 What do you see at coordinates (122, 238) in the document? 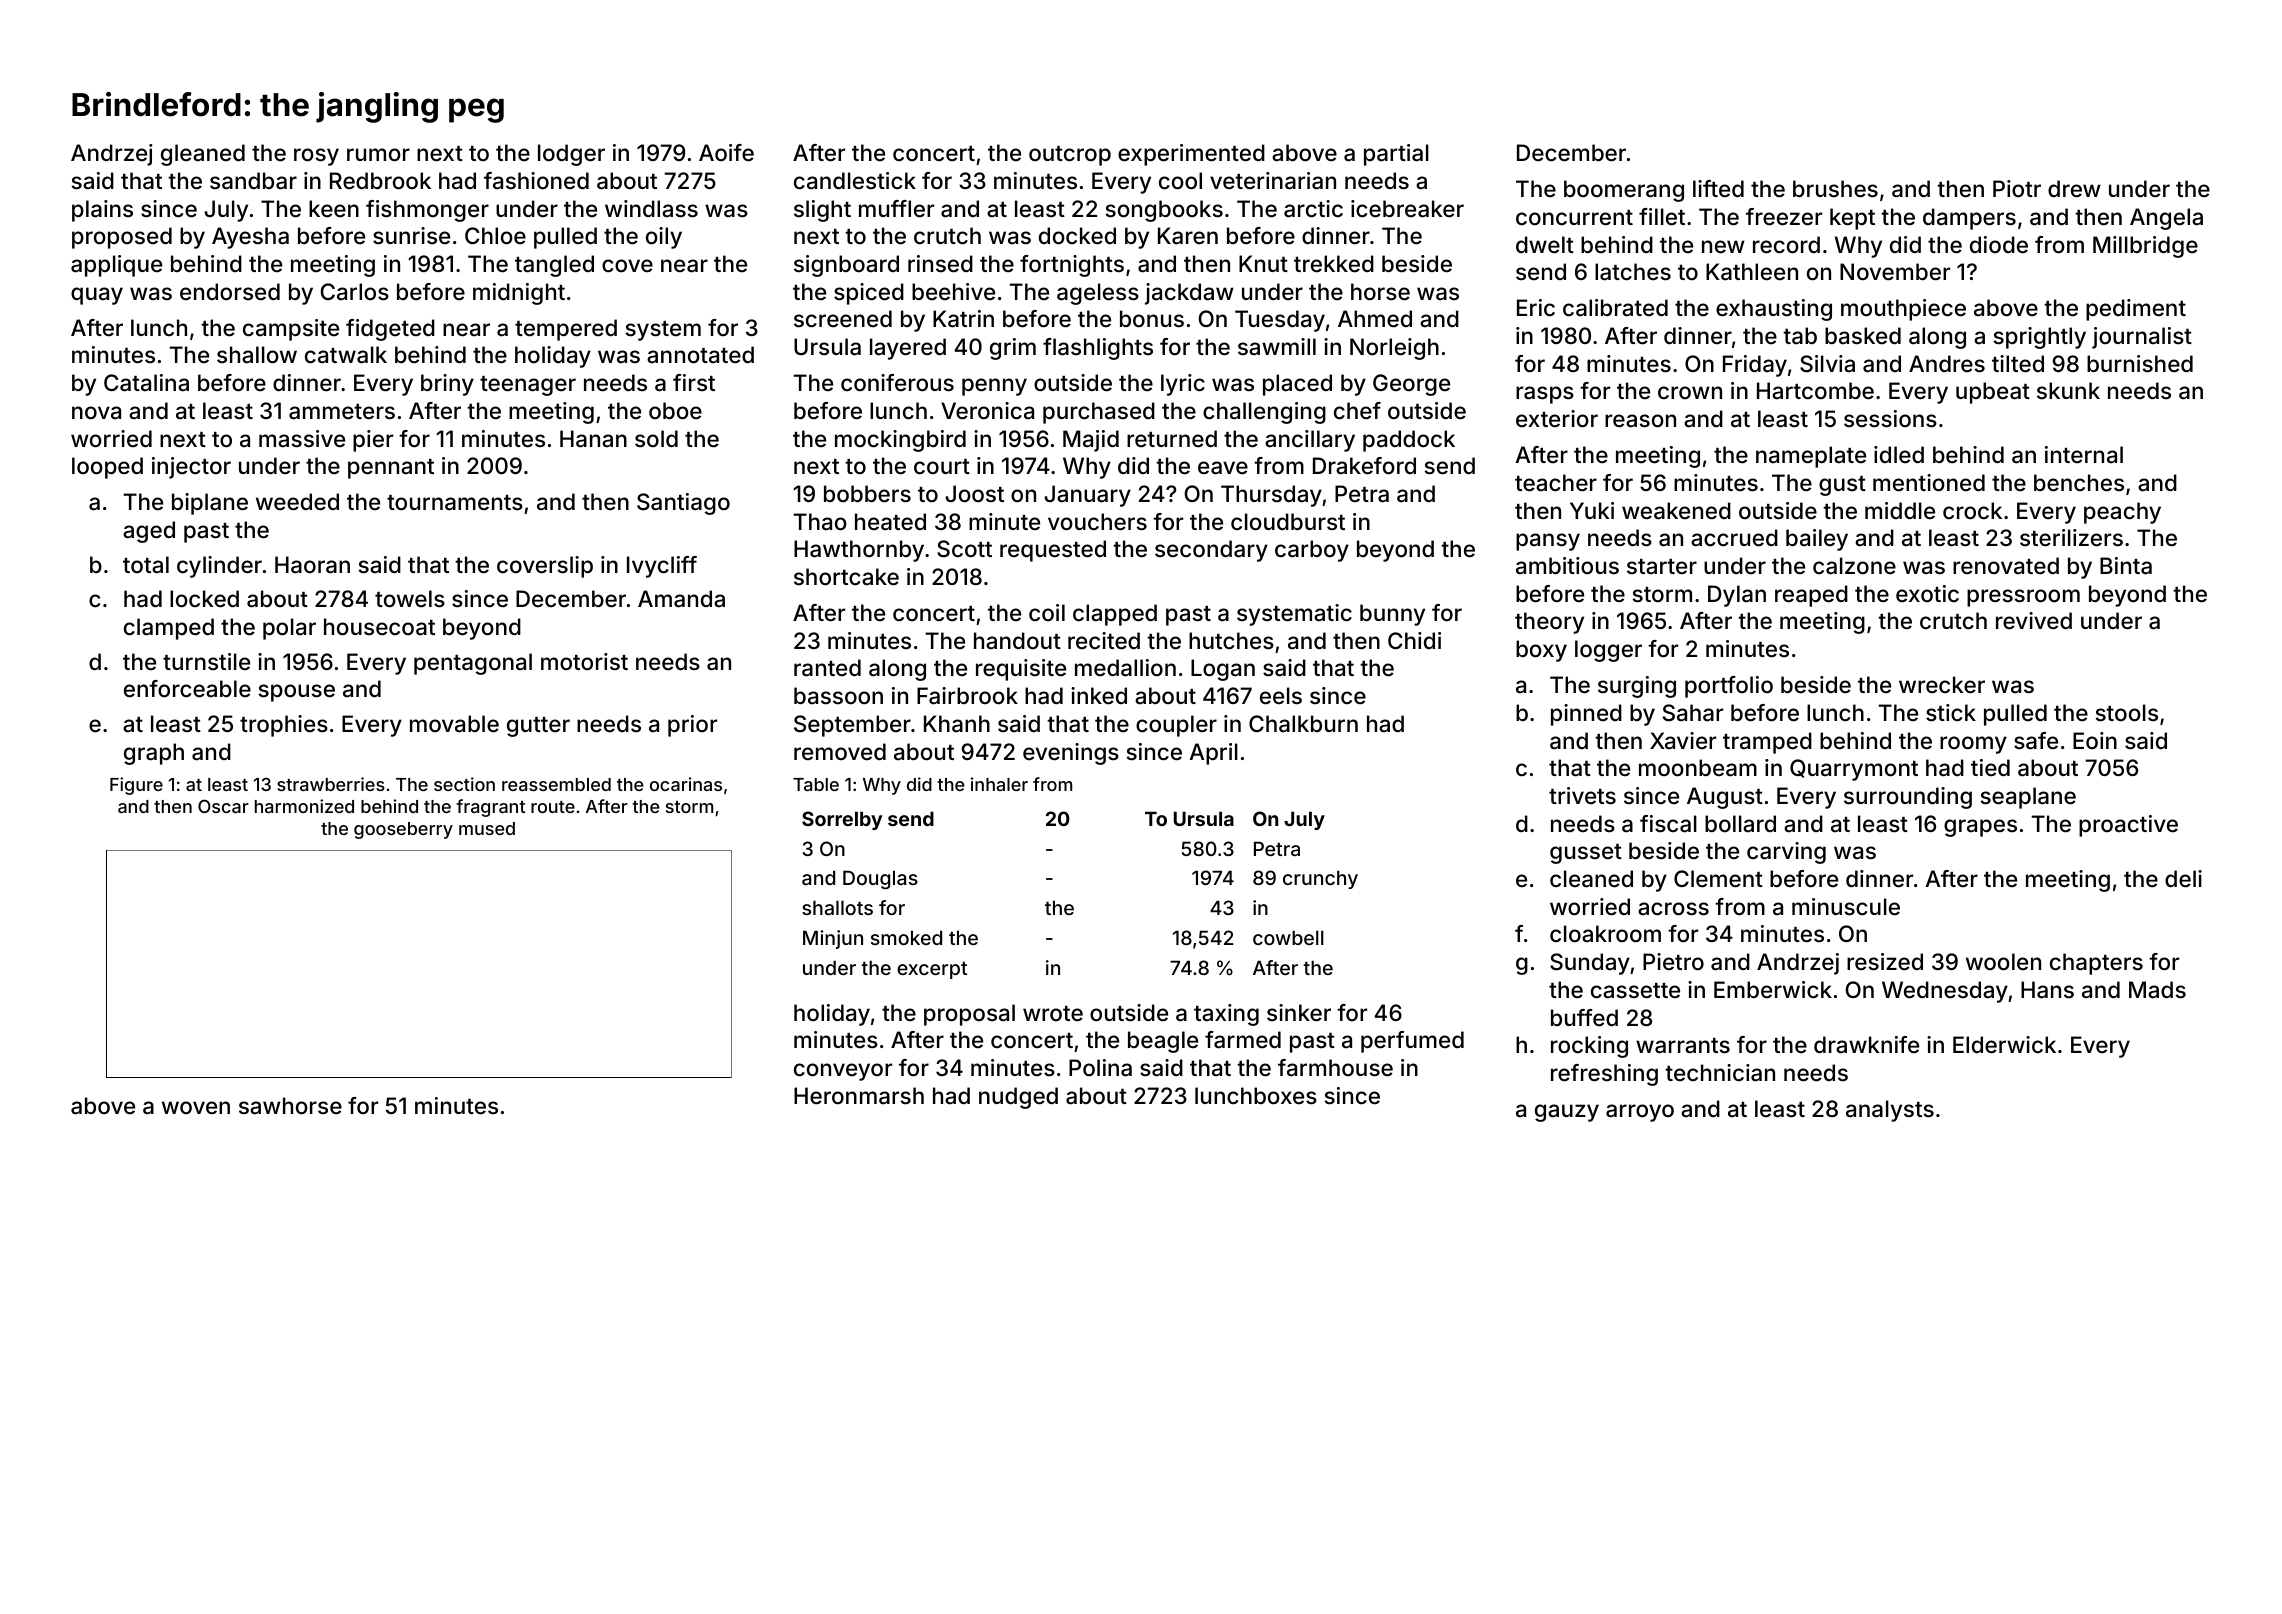
I see `proposed` at bounding box center [122, 238].
